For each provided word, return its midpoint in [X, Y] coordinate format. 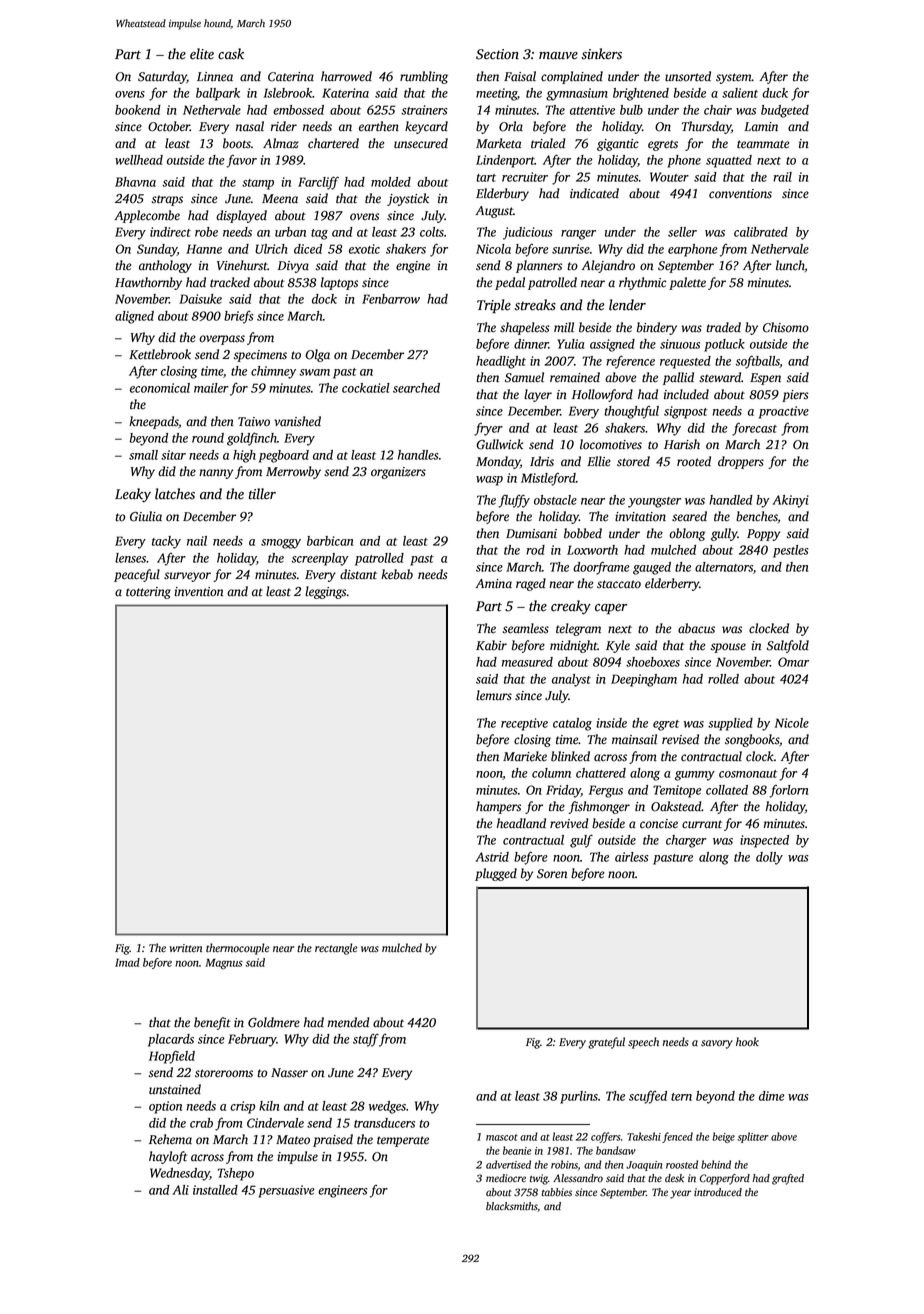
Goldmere [274, 1022]
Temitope [677, 791]
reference [630, 362]
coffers [606, 1137]
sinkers [602, 54]
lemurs [494, 695]
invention [199, 592]
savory [717, 1044]
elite [202, 54]
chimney [273, 372]
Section [497, 54]
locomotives [611, 444]
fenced [677, 1137]
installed [215, 1190]
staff [366, 1040]
